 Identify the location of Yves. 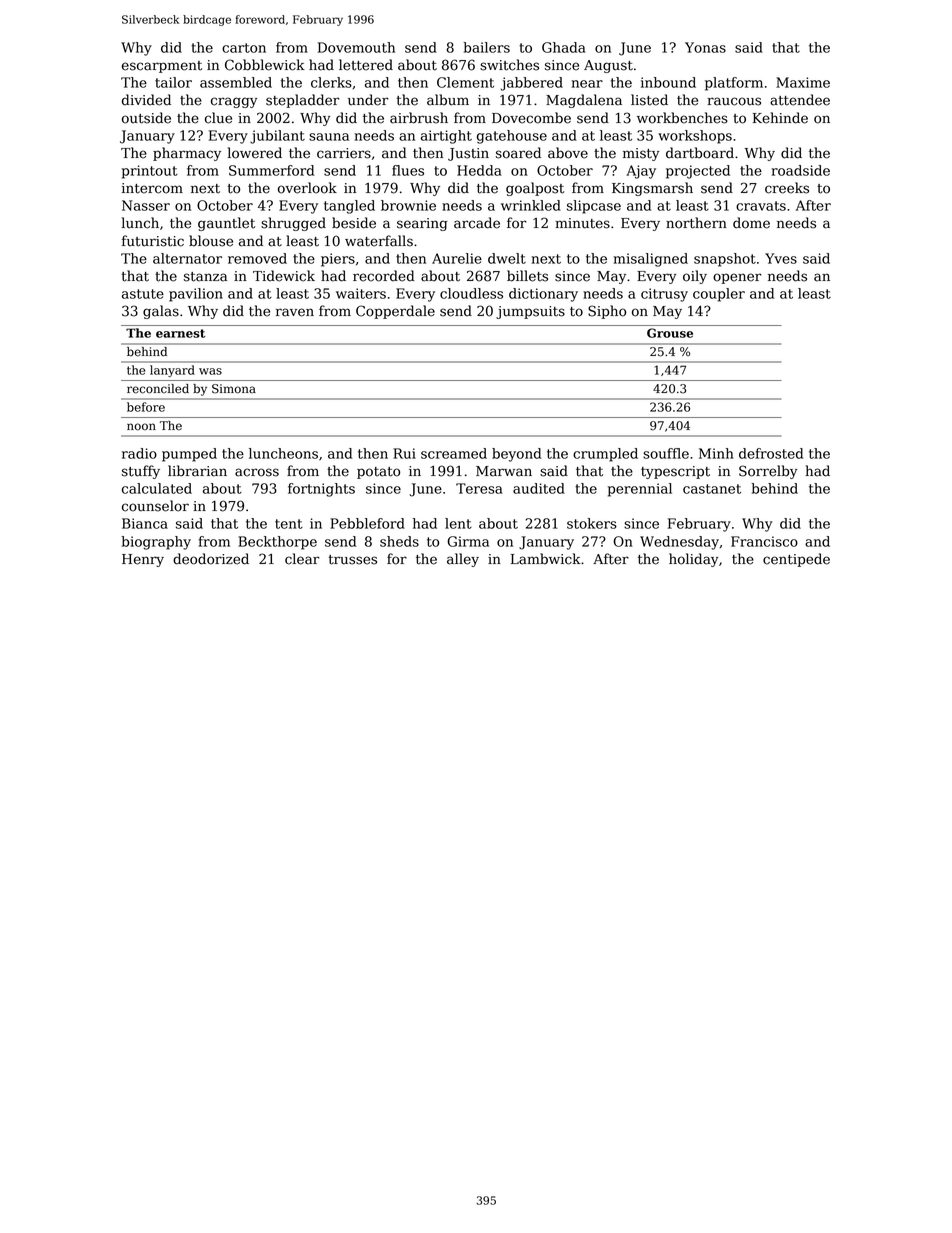
(781, 258).
